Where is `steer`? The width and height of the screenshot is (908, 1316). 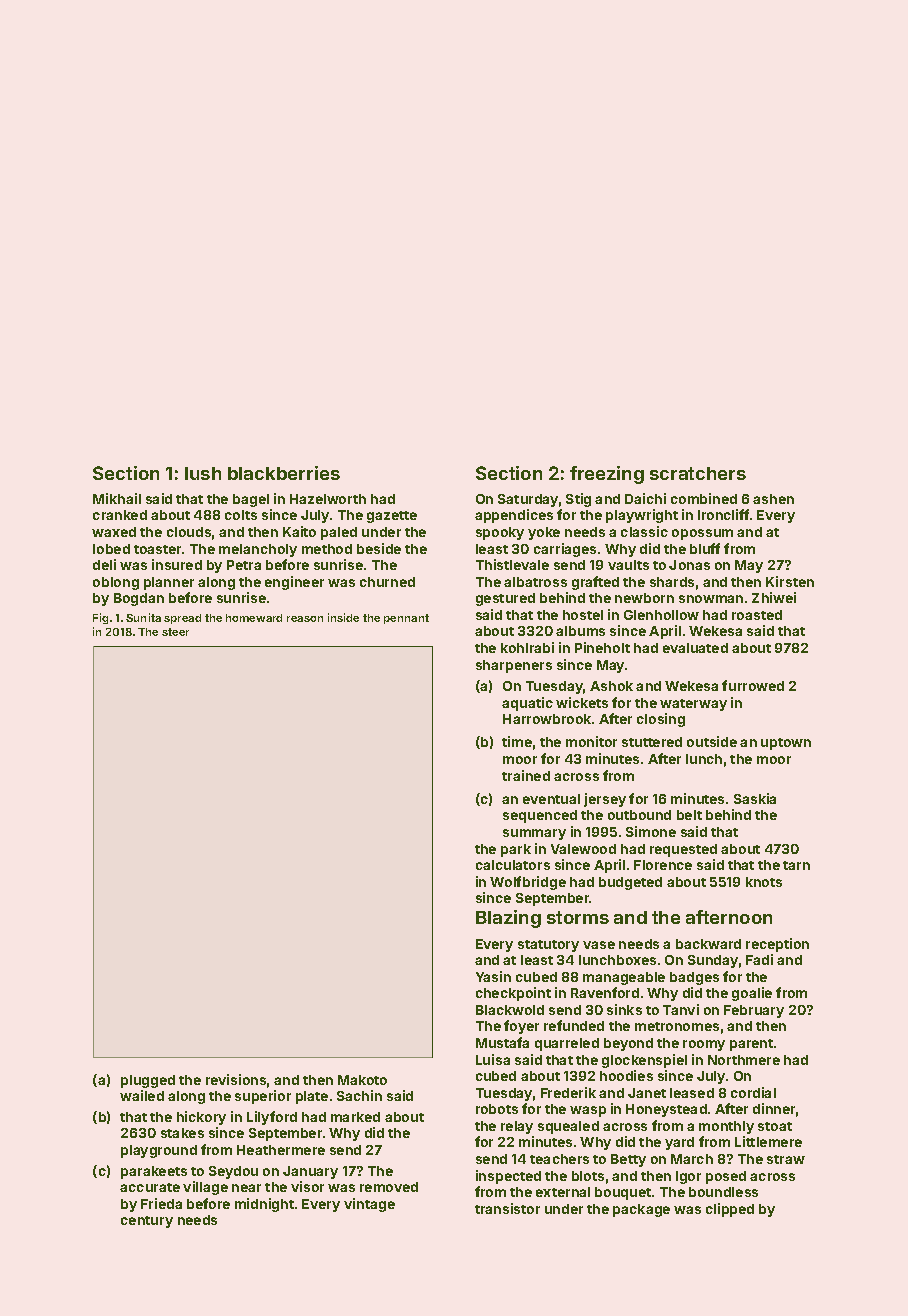
steer is located at coordinates (175, 632).
